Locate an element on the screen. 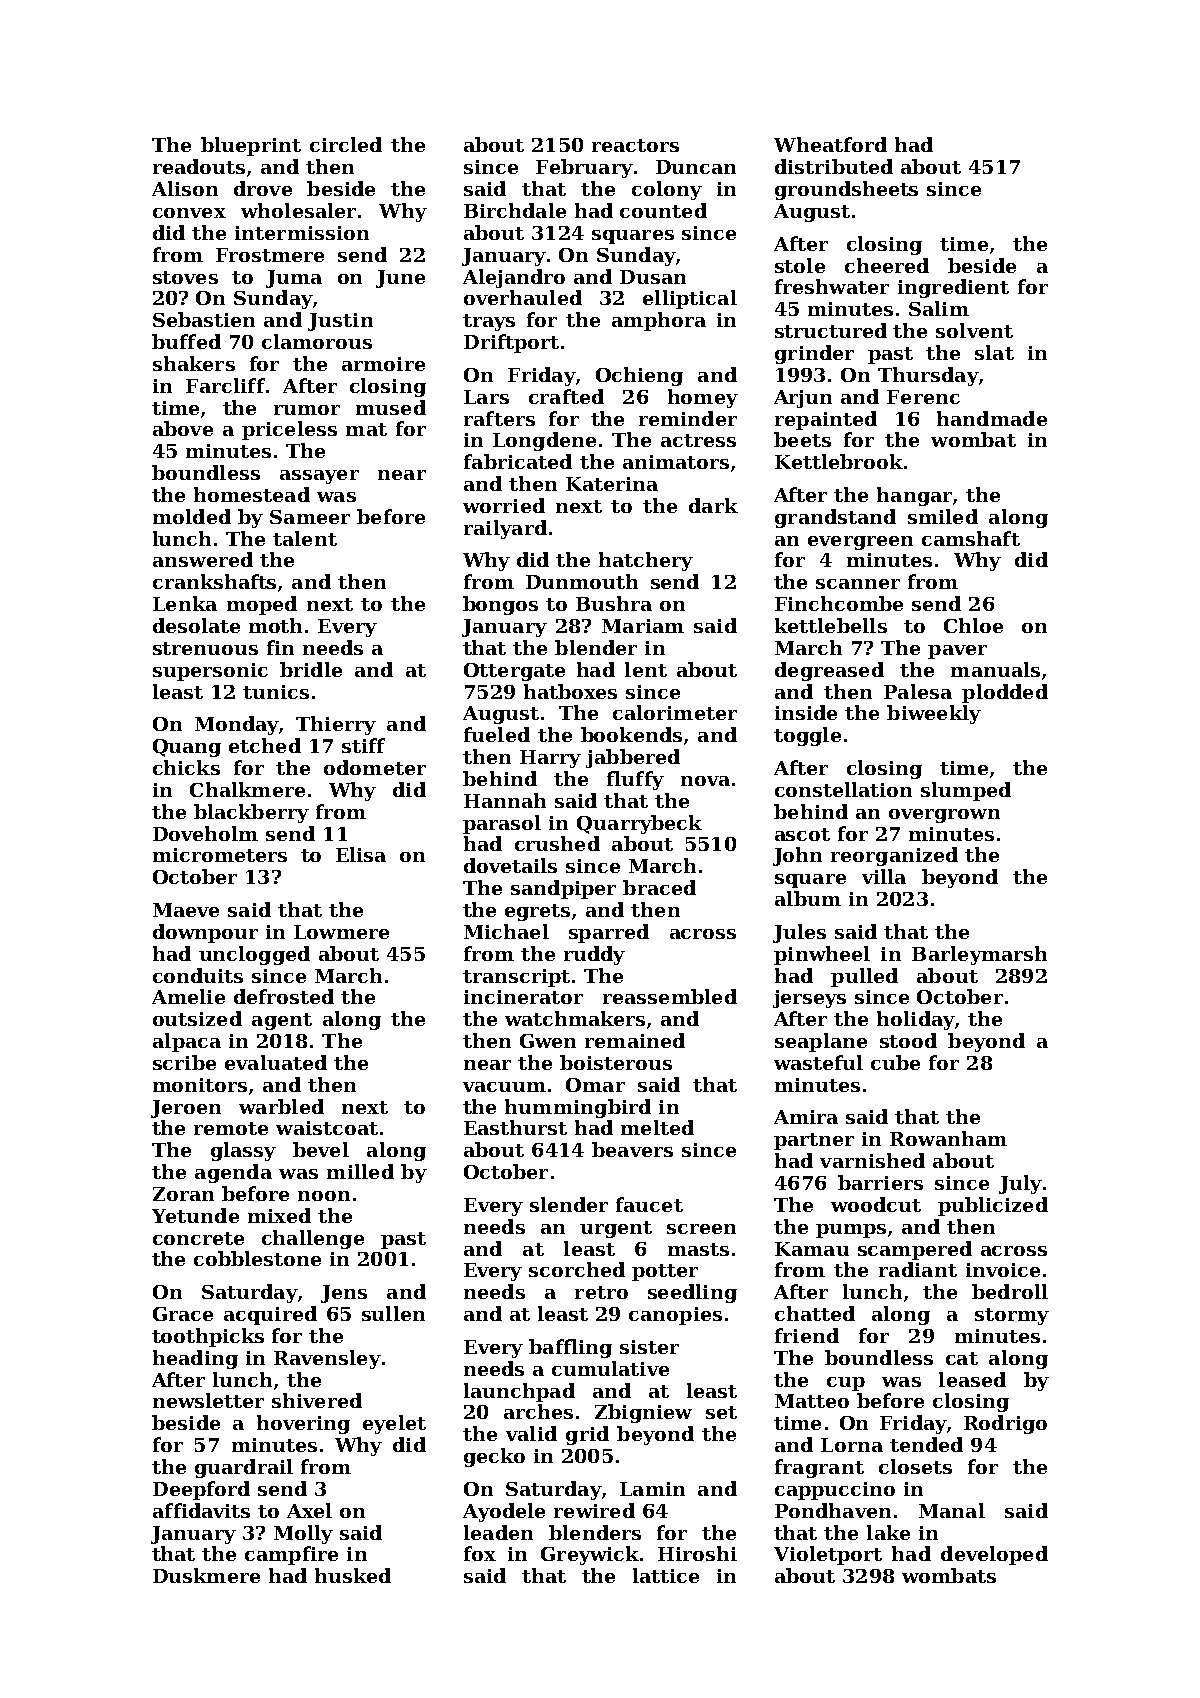 This screenshot has height=1698, width=1200. Wheatford is located at coordinates (830, 144).
